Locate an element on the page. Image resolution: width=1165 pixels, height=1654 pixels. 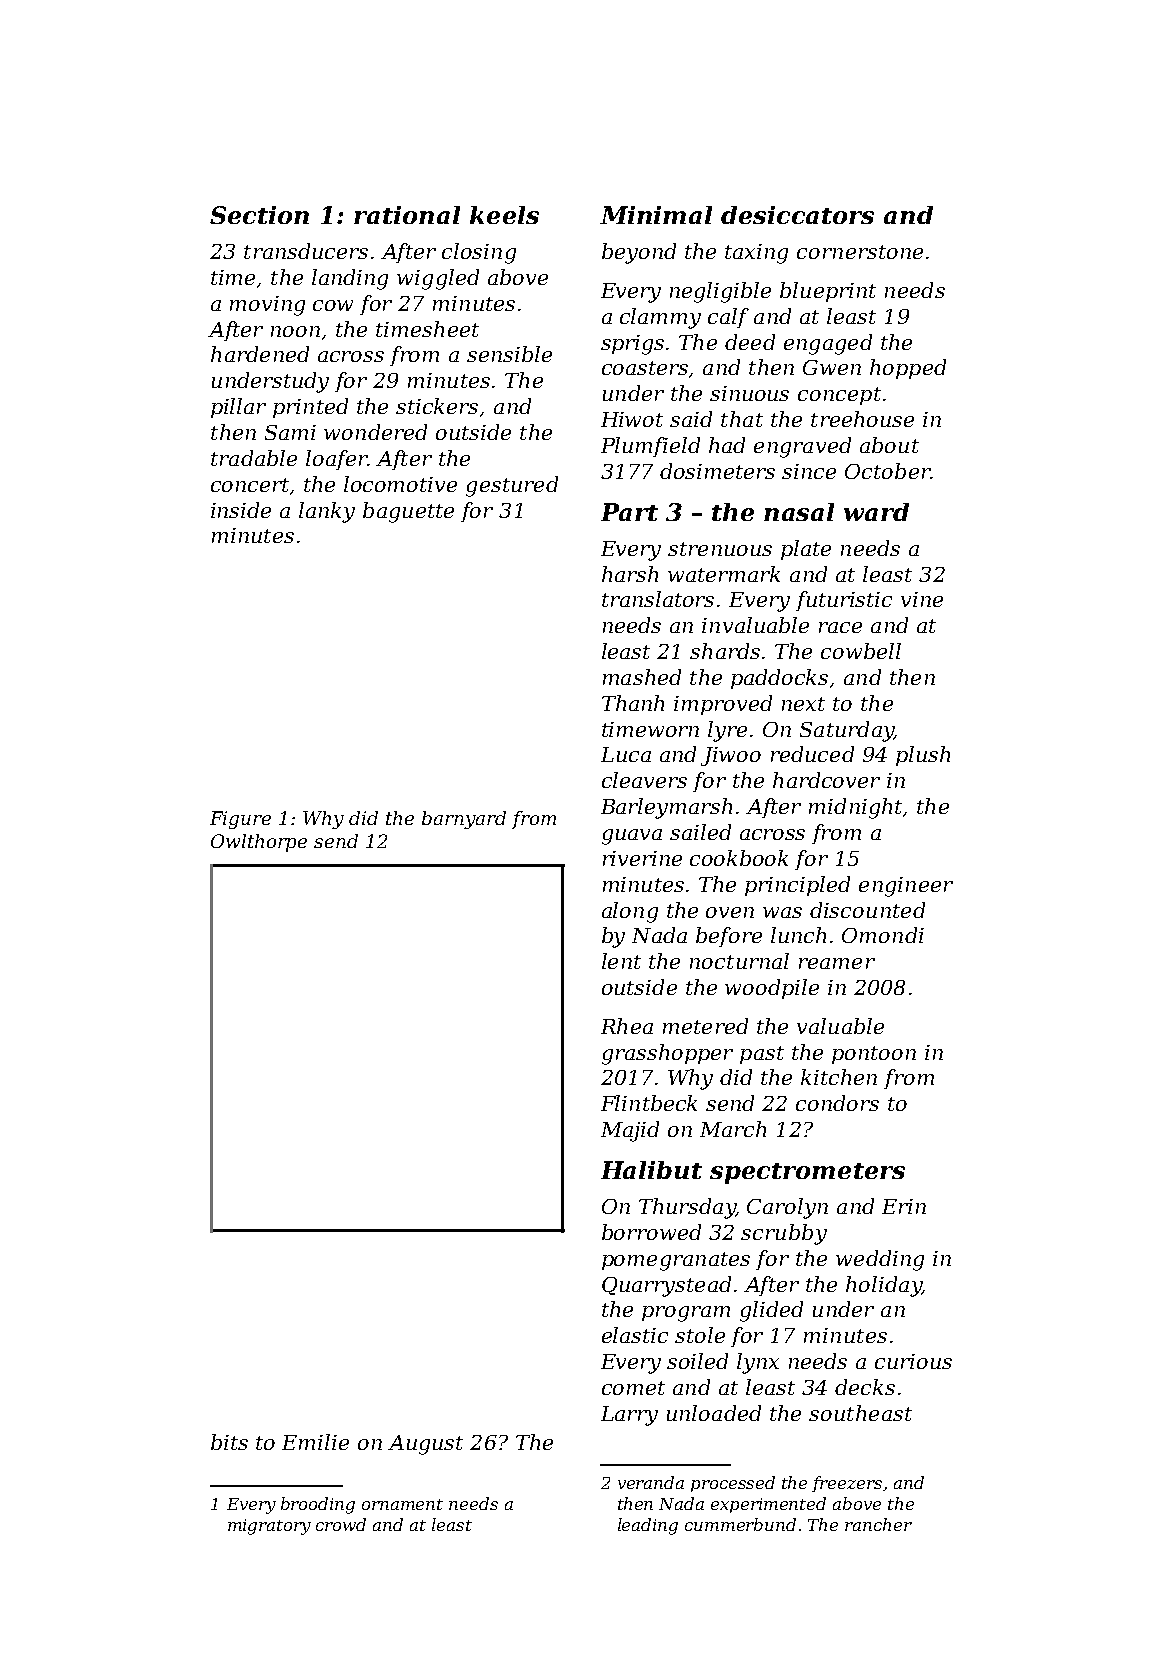
vine is located at coordinates (922, 599).
